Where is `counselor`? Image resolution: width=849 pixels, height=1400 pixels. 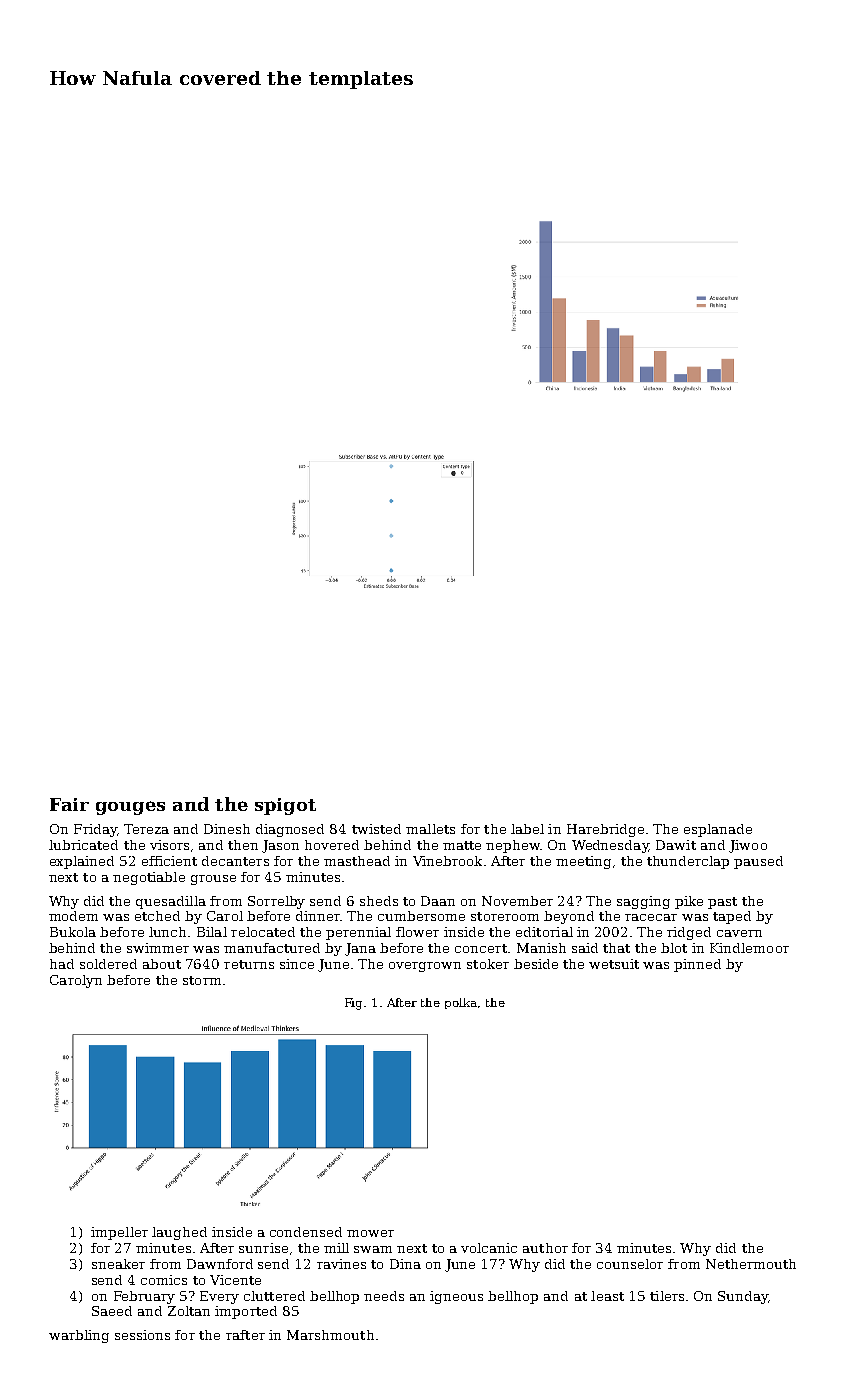 counselor is located at coordinates (630, 1264).
